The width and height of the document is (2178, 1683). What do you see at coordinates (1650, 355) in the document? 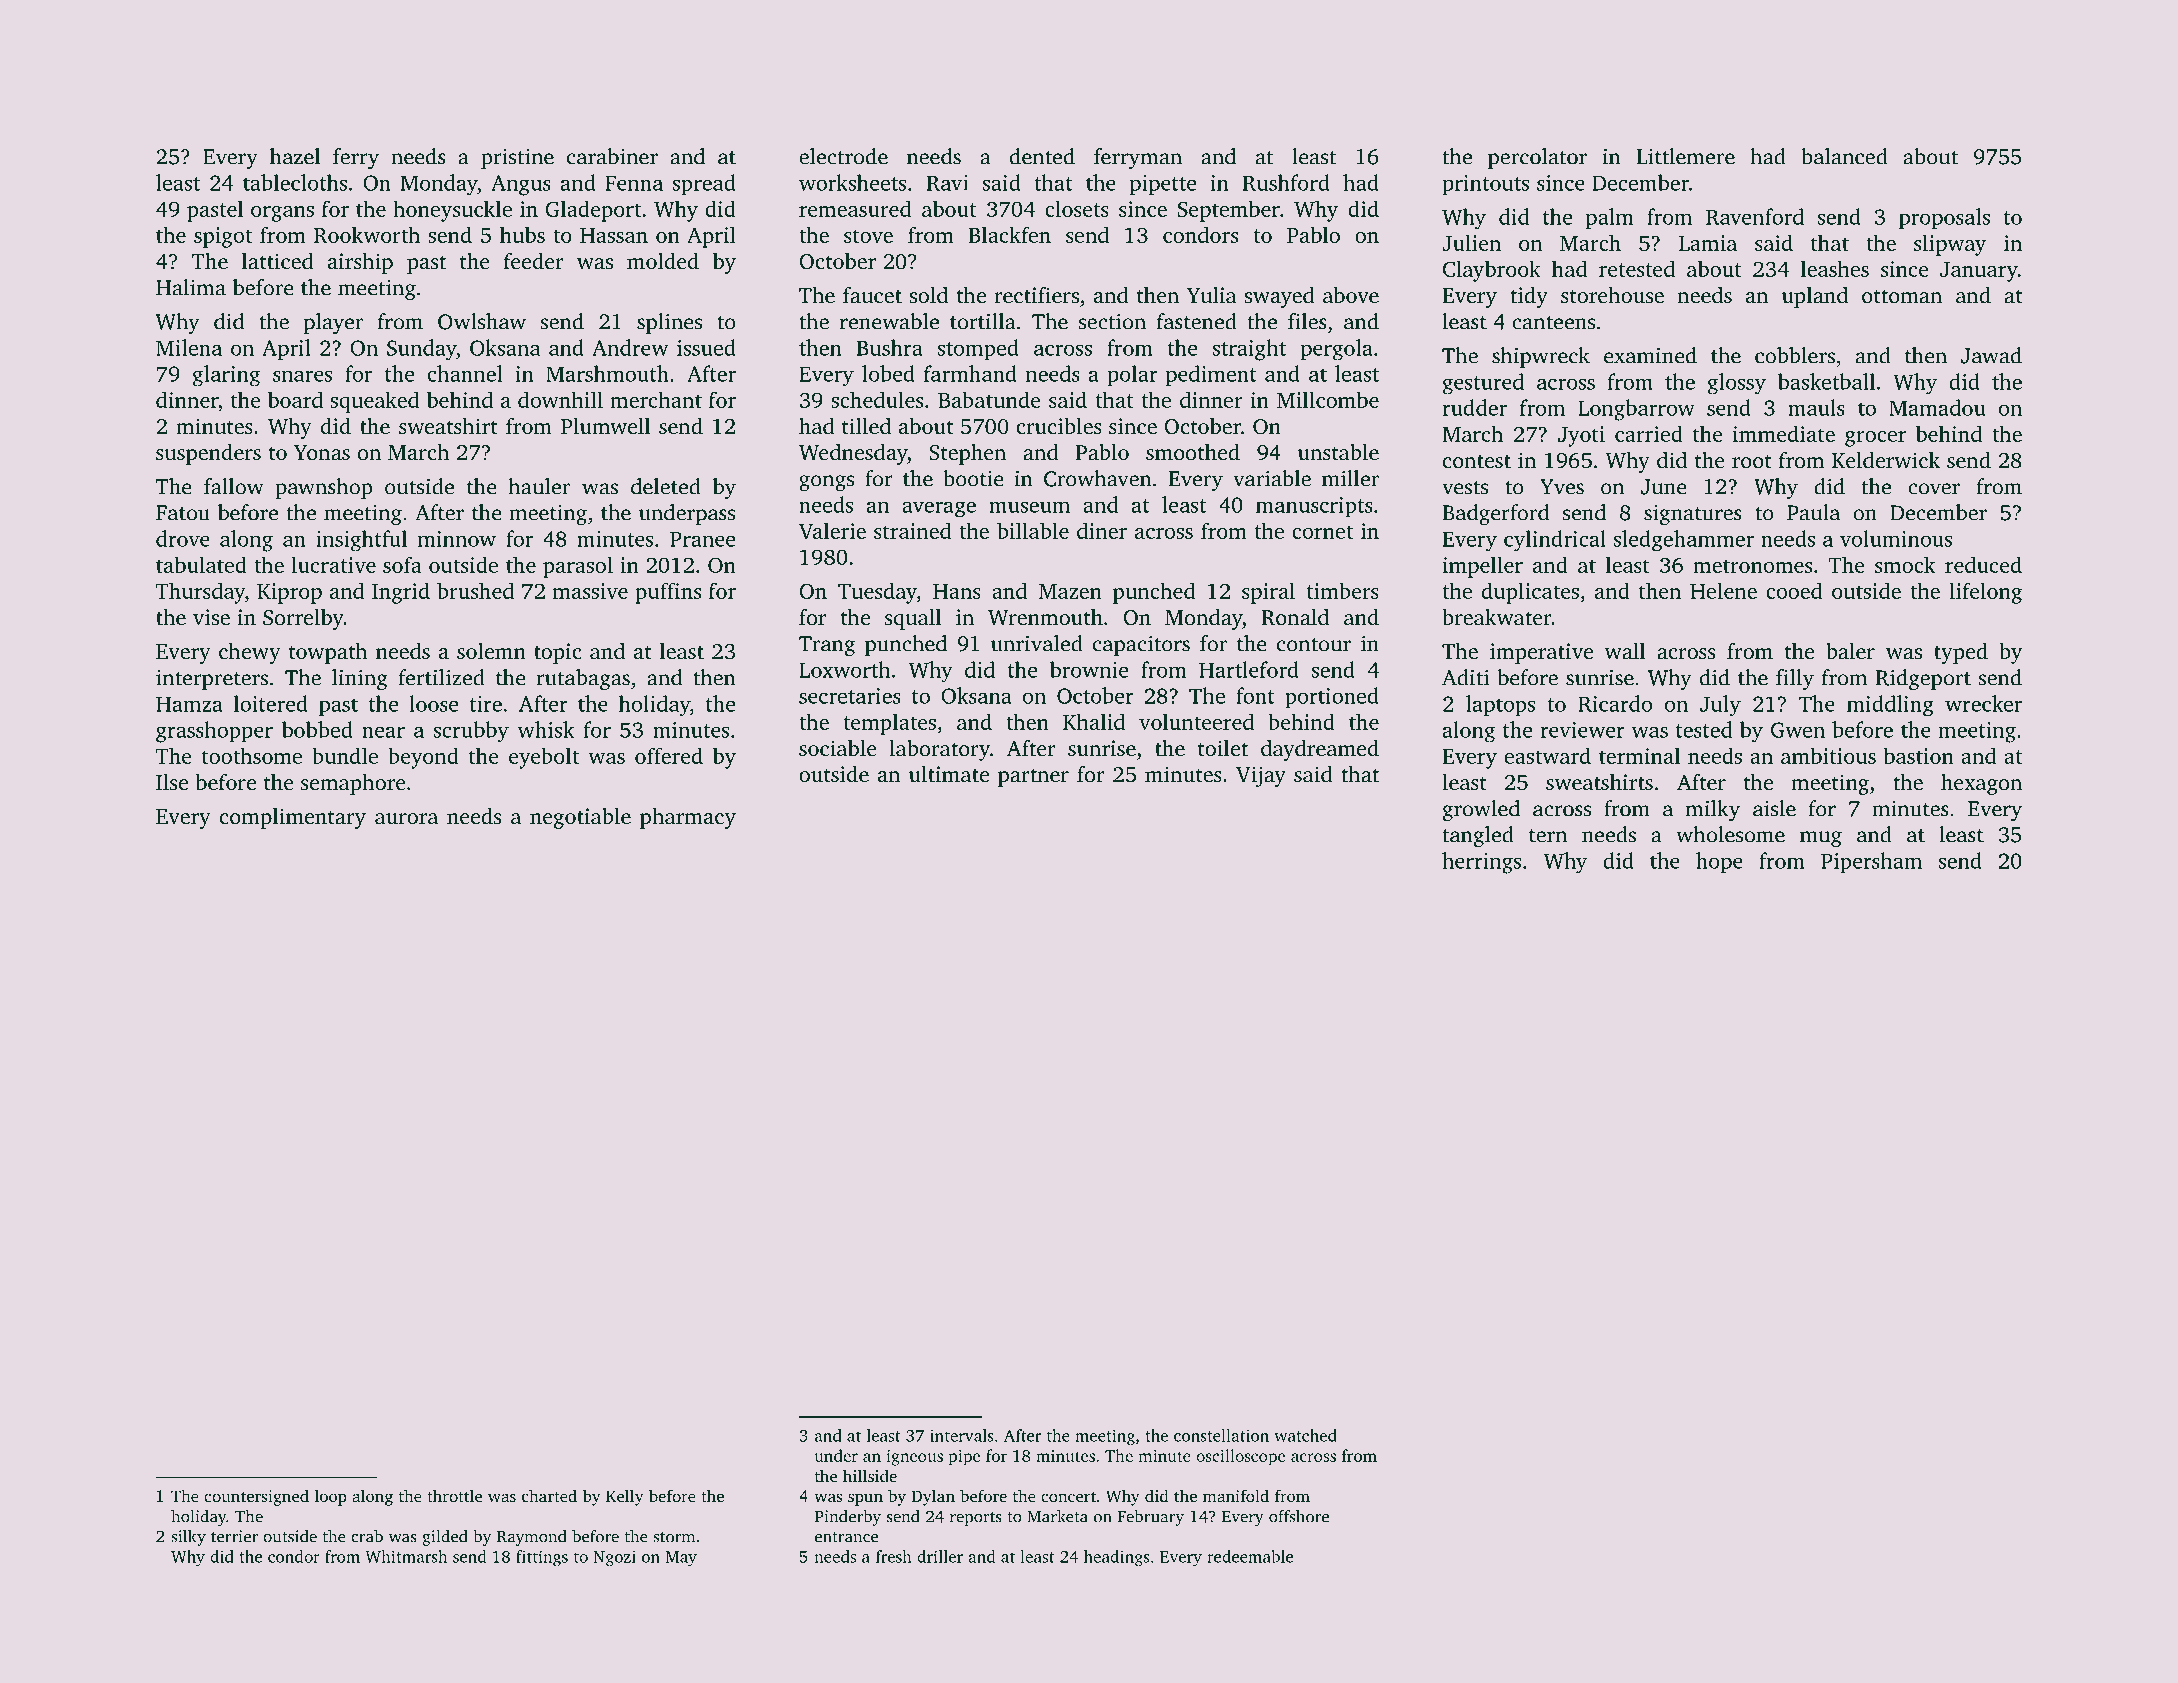
I see `examined` at bounding box center [1650, 355].
